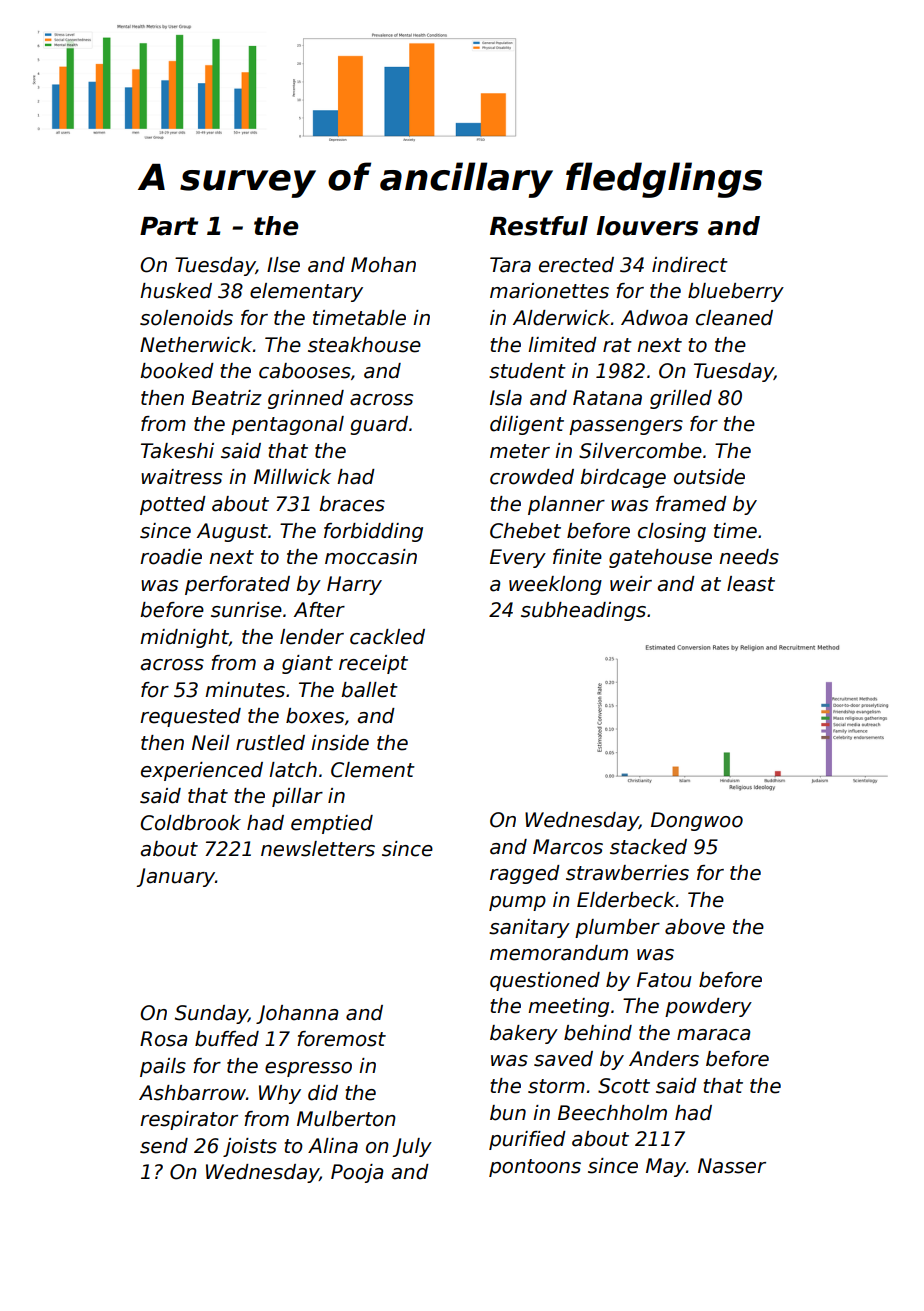 This screenshot has height=1311, width=924. I want to click on lender, so click(312, 637).
